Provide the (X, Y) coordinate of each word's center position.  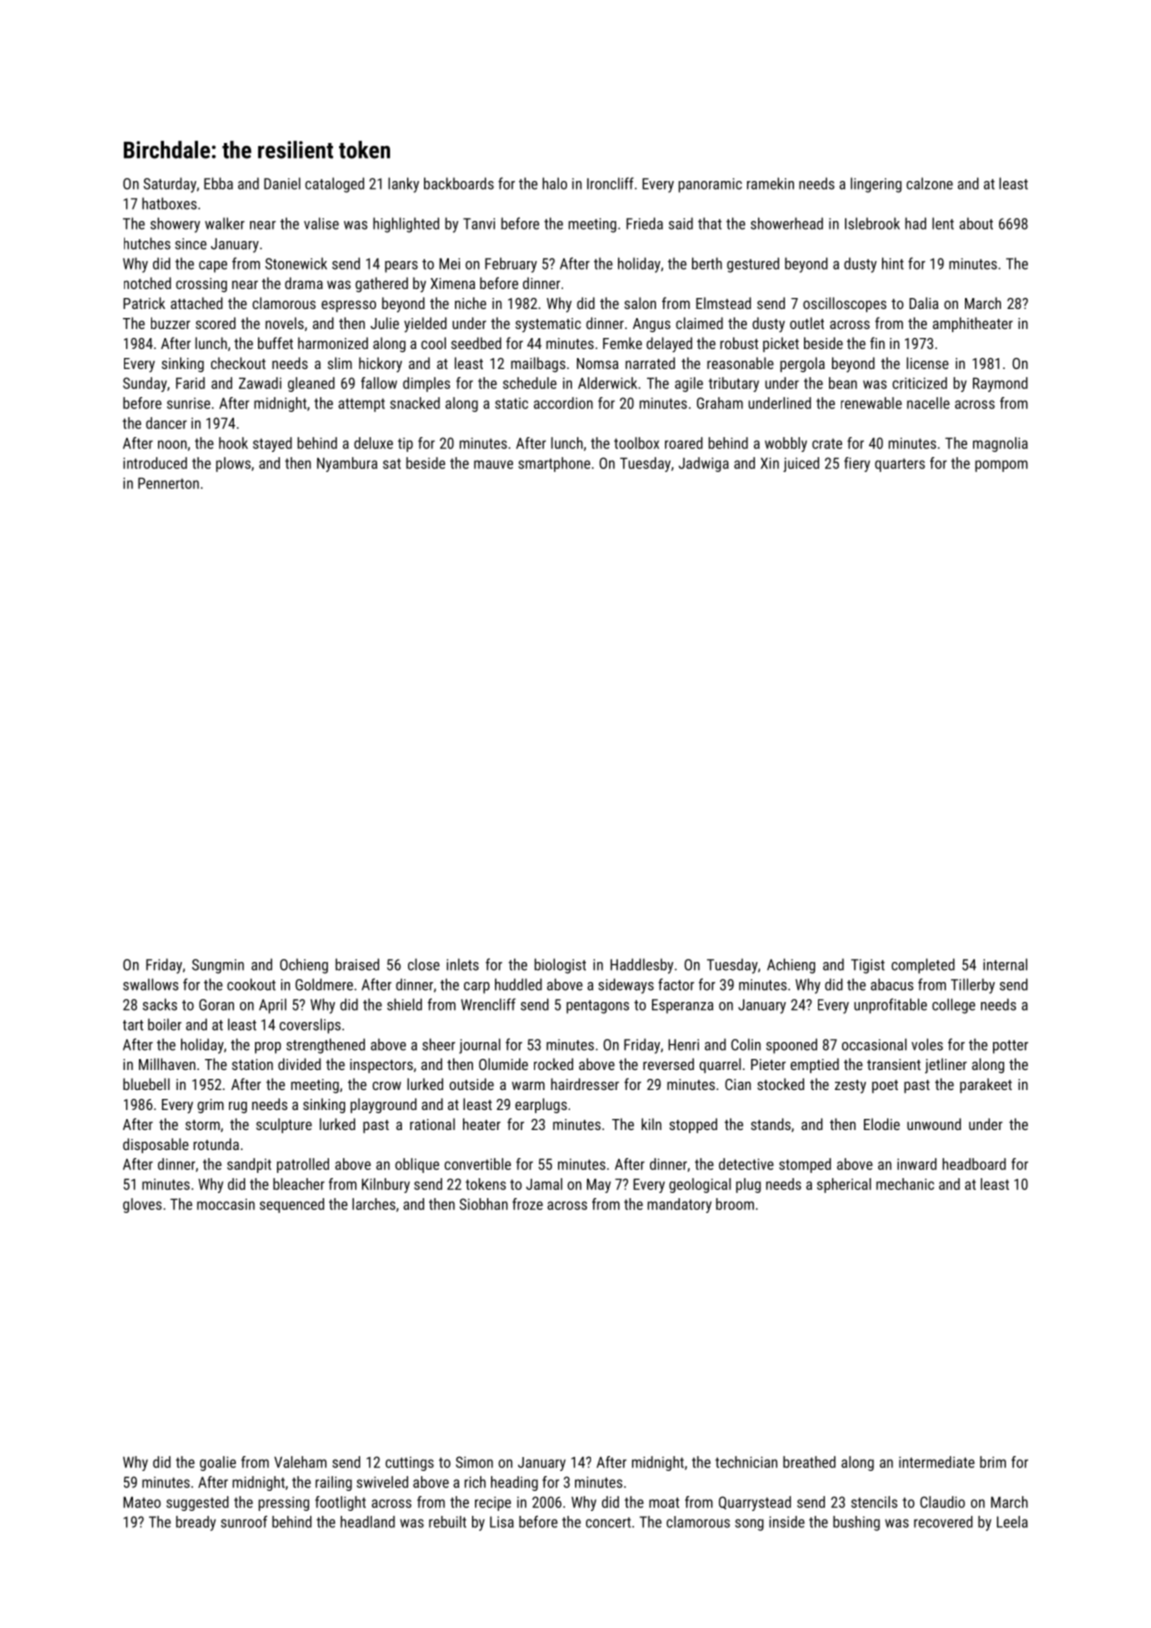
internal (1005, 964)
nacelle (928, 403)
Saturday (169, 185)
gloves (142, 1205)
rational (432, 1124)
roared (684, 443)
